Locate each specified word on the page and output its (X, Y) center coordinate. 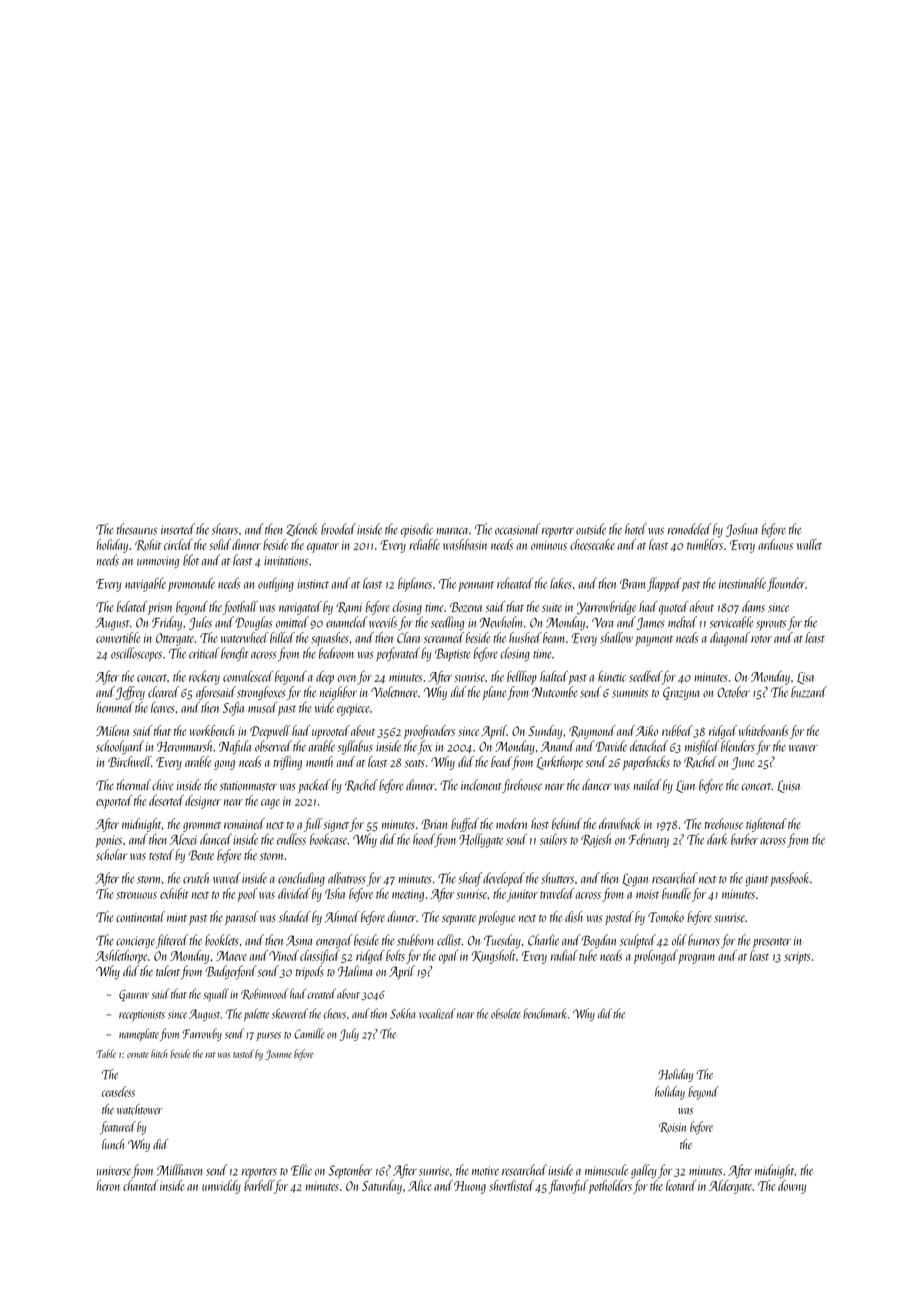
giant (757, 880)
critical (204, 653)
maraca (452, 531)
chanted (140, 1185)
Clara (408, 637)
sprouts (771, 625)
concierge (135, 942)
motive (485, 1171)
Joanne (279, 1055)
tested (161, 855)
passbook (789, 879)
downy (792, 1187)
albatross (347, 878)
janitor (522, 896)
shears (225, 529)
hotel (636, 529)
